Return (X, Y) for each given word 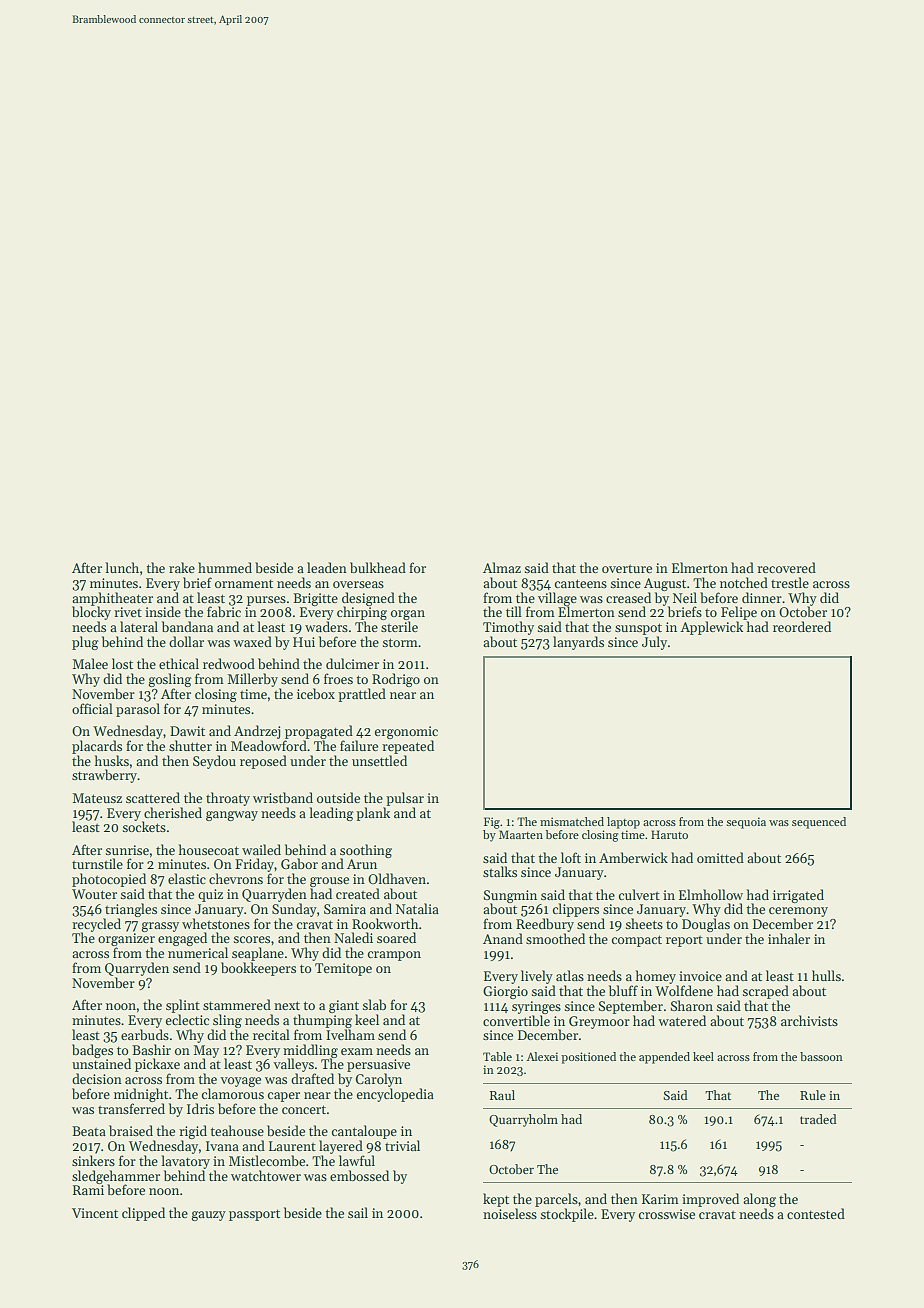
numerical (198, 952)
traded (818, 1119)
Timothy (508, 628)
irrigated (798, 896)
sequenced (819, 823)
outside (338, 797)
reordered (802, 626)
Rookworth (385, 923)
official (92, 708)
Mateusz (97, 798)
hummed (225, 567)
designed (368, 599)
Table (497, 1056)
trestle (790, 582)
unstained (101, 1063)
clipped (143, 1214)
